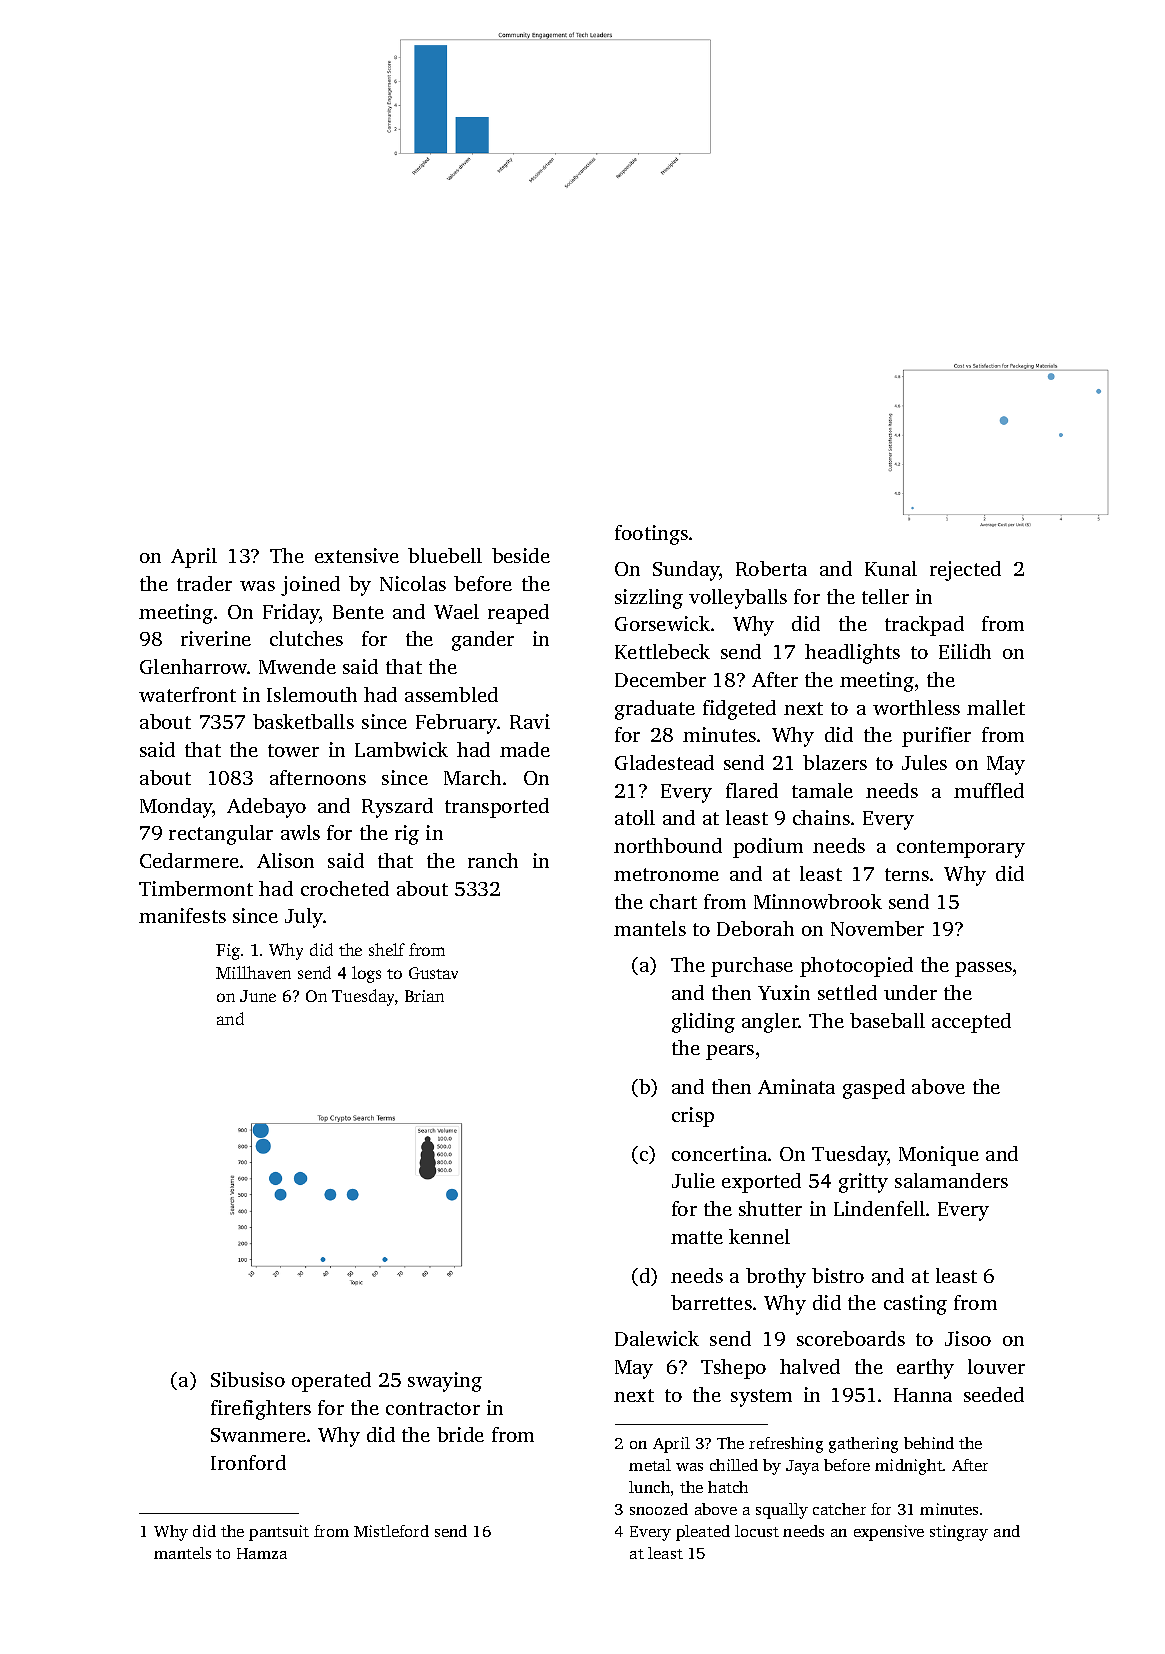  What do you see at coordinates (838, 1275) in the screenshot?
I see `bistro` at bounding box center [838, 1275].
